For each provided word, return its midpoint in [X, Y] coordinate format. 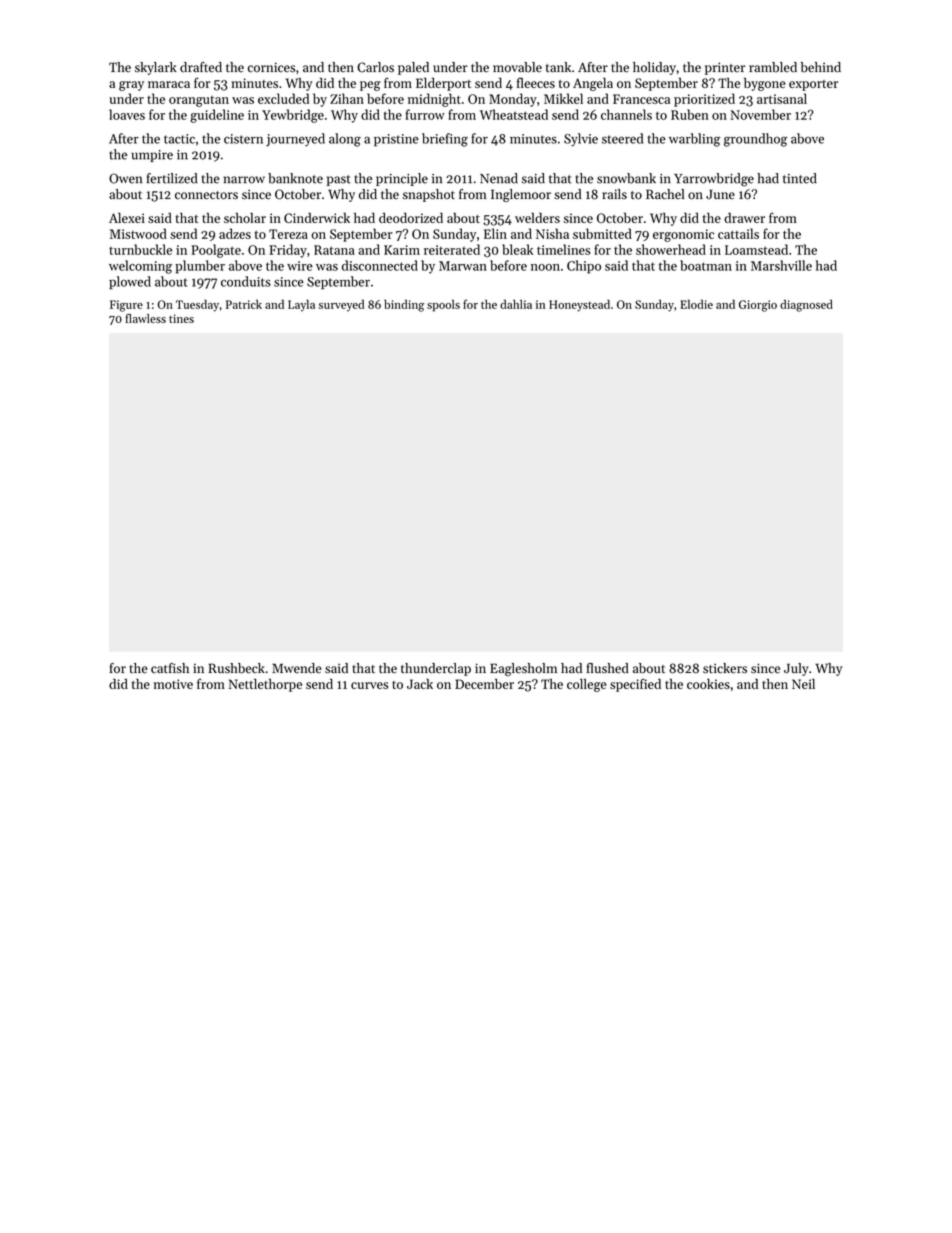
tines [181, 318]
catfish [170, 668]
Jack [420, 684]
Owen [125, 178]
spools [443, 305]
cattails [738, 233]
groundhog [756, 140]
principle [402, 179]
